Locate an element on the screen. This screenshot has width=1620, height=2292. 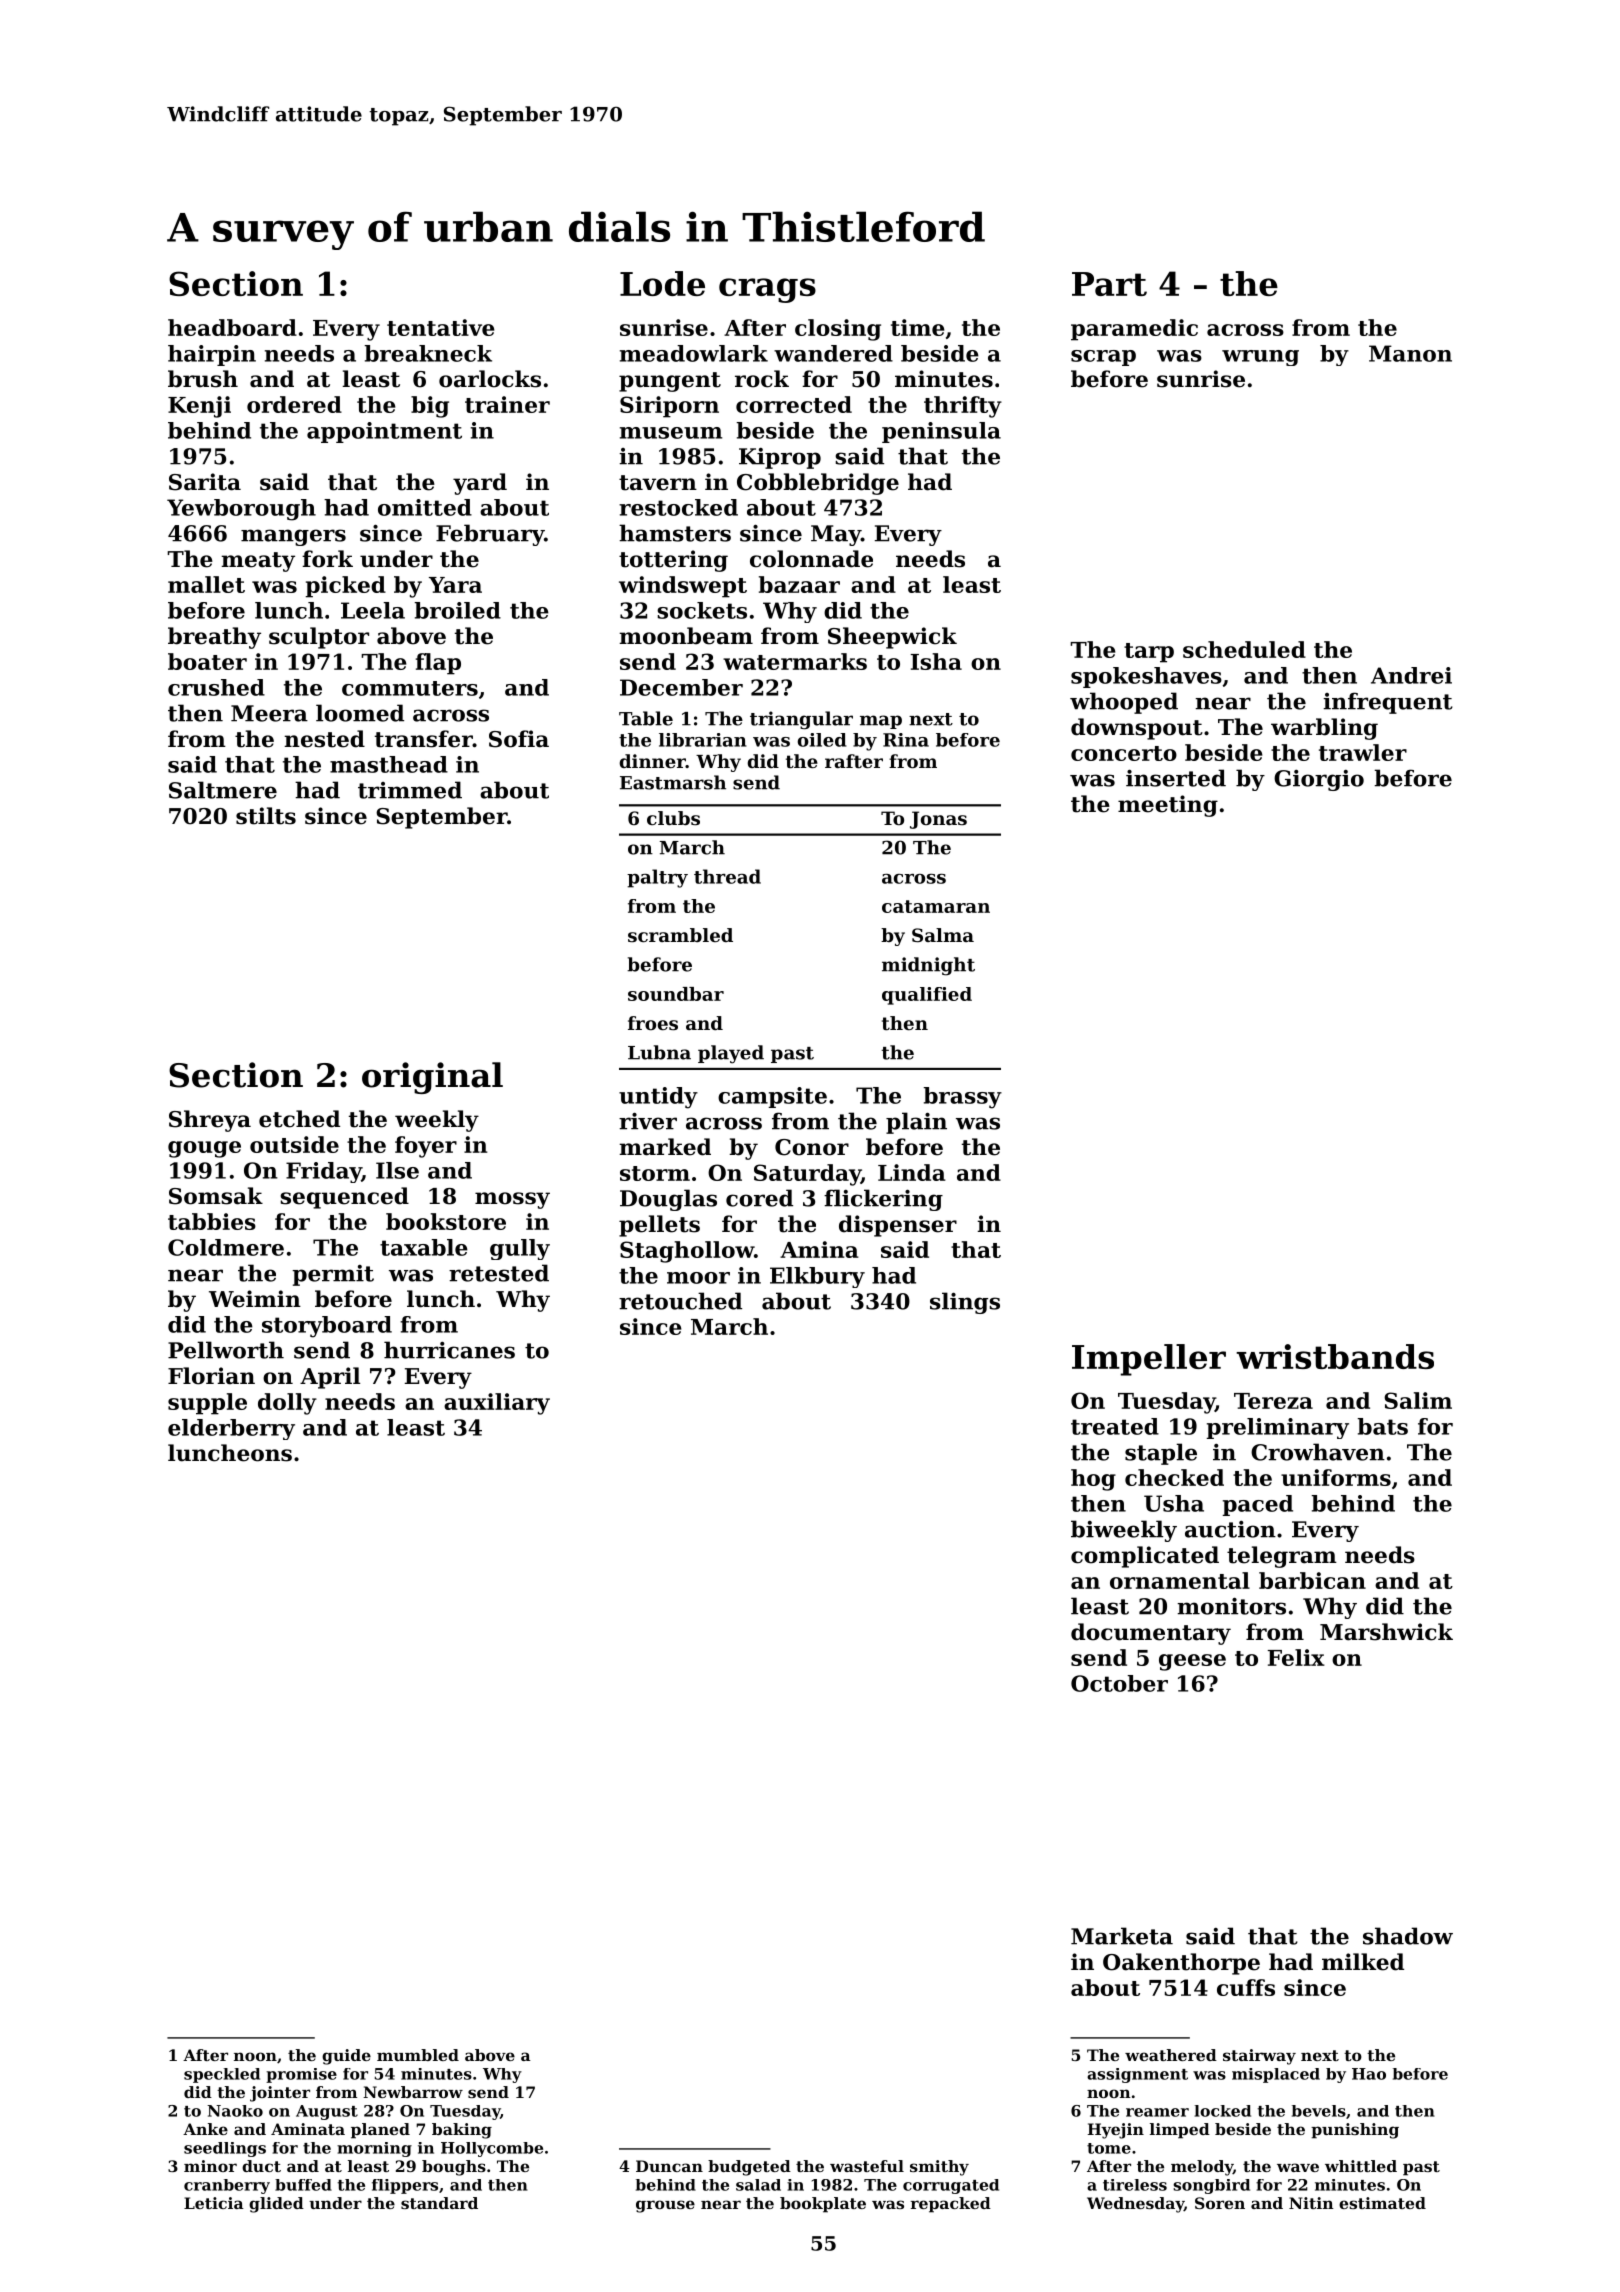
auxiliary is located at coordinates (497, 1404).
